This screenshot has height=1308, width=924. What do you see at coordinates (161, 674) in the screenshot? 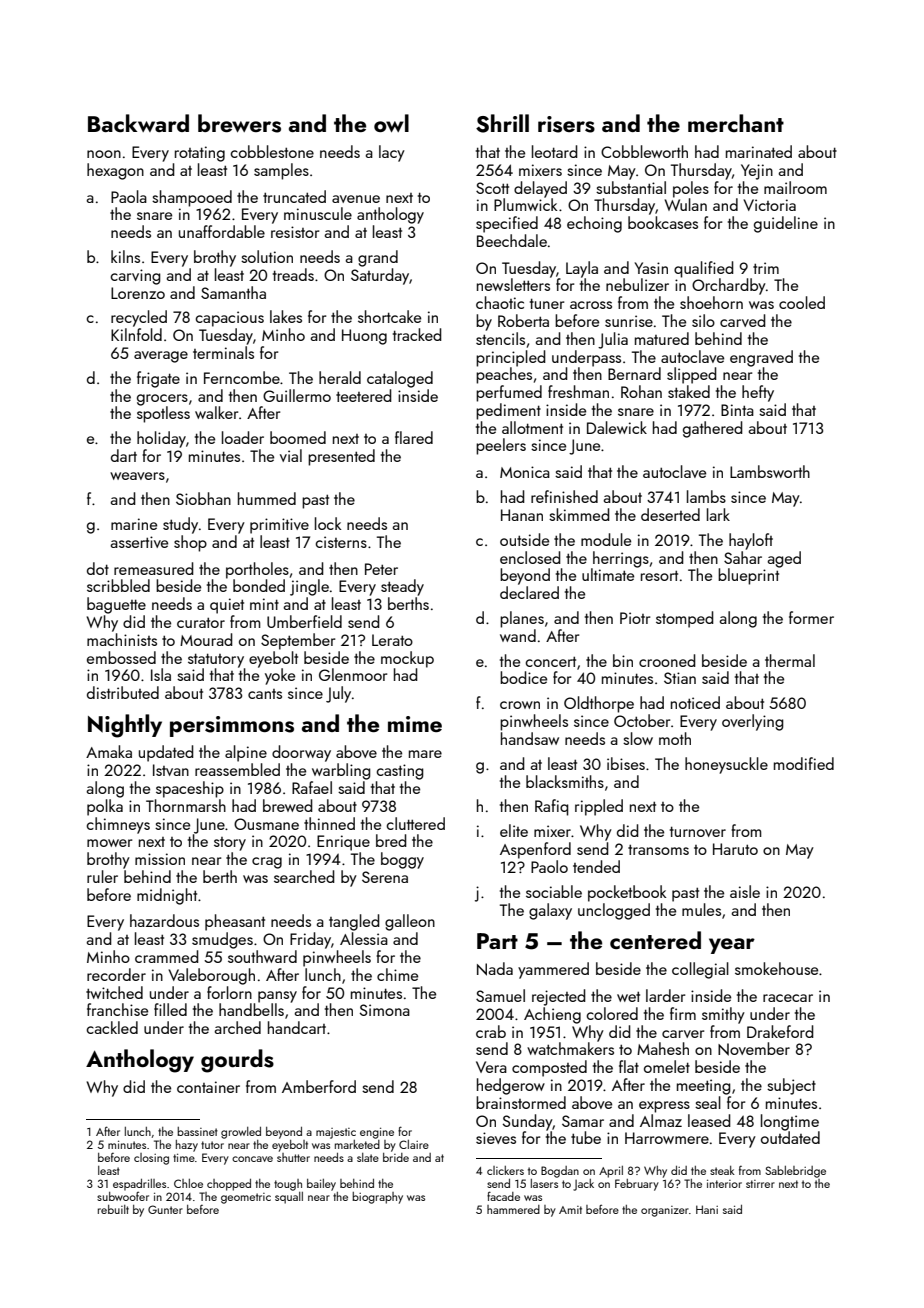
I see `Isla` at bounding box center [161, 674].
